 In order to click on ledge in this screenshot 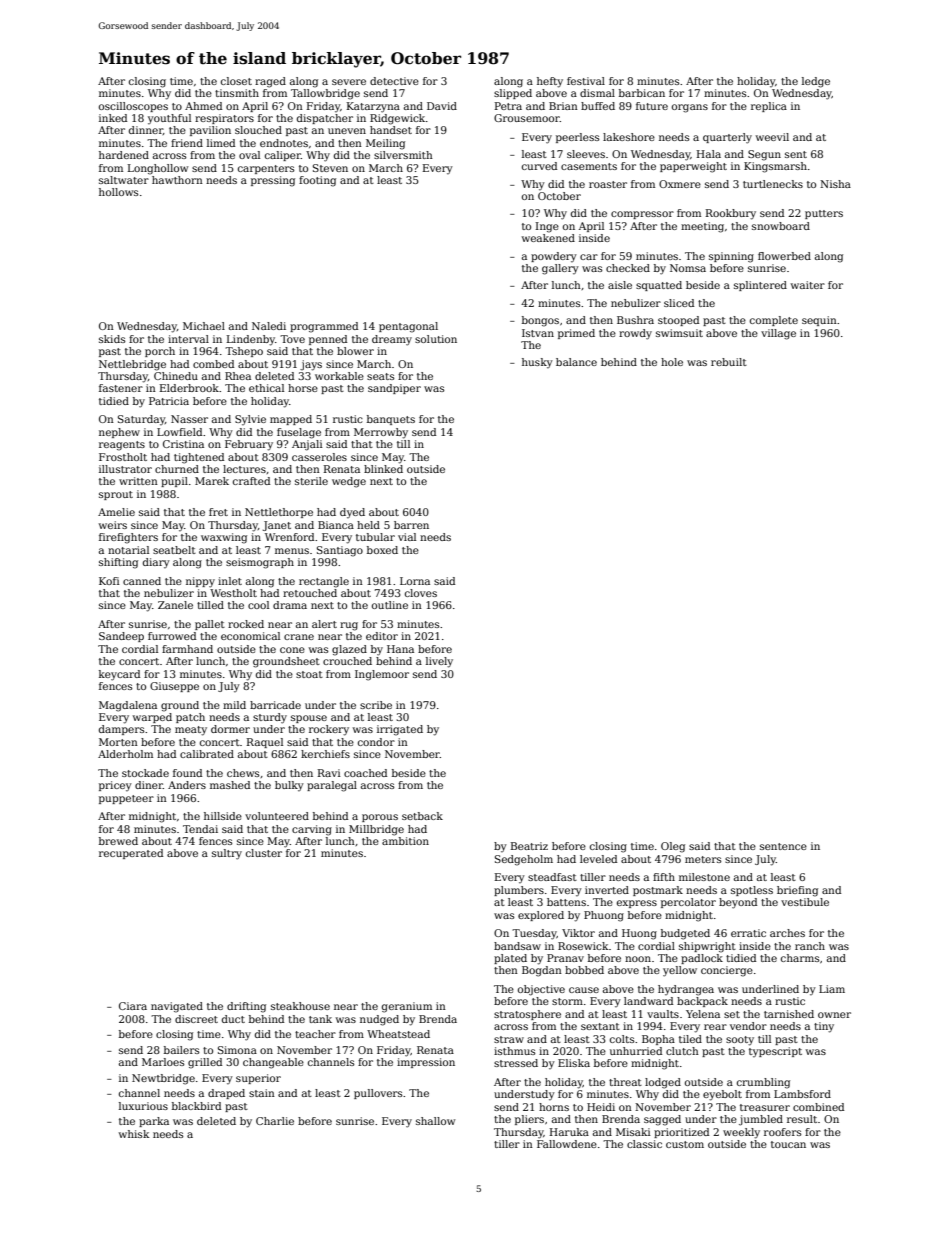, I will do `click(816, 82)`.
